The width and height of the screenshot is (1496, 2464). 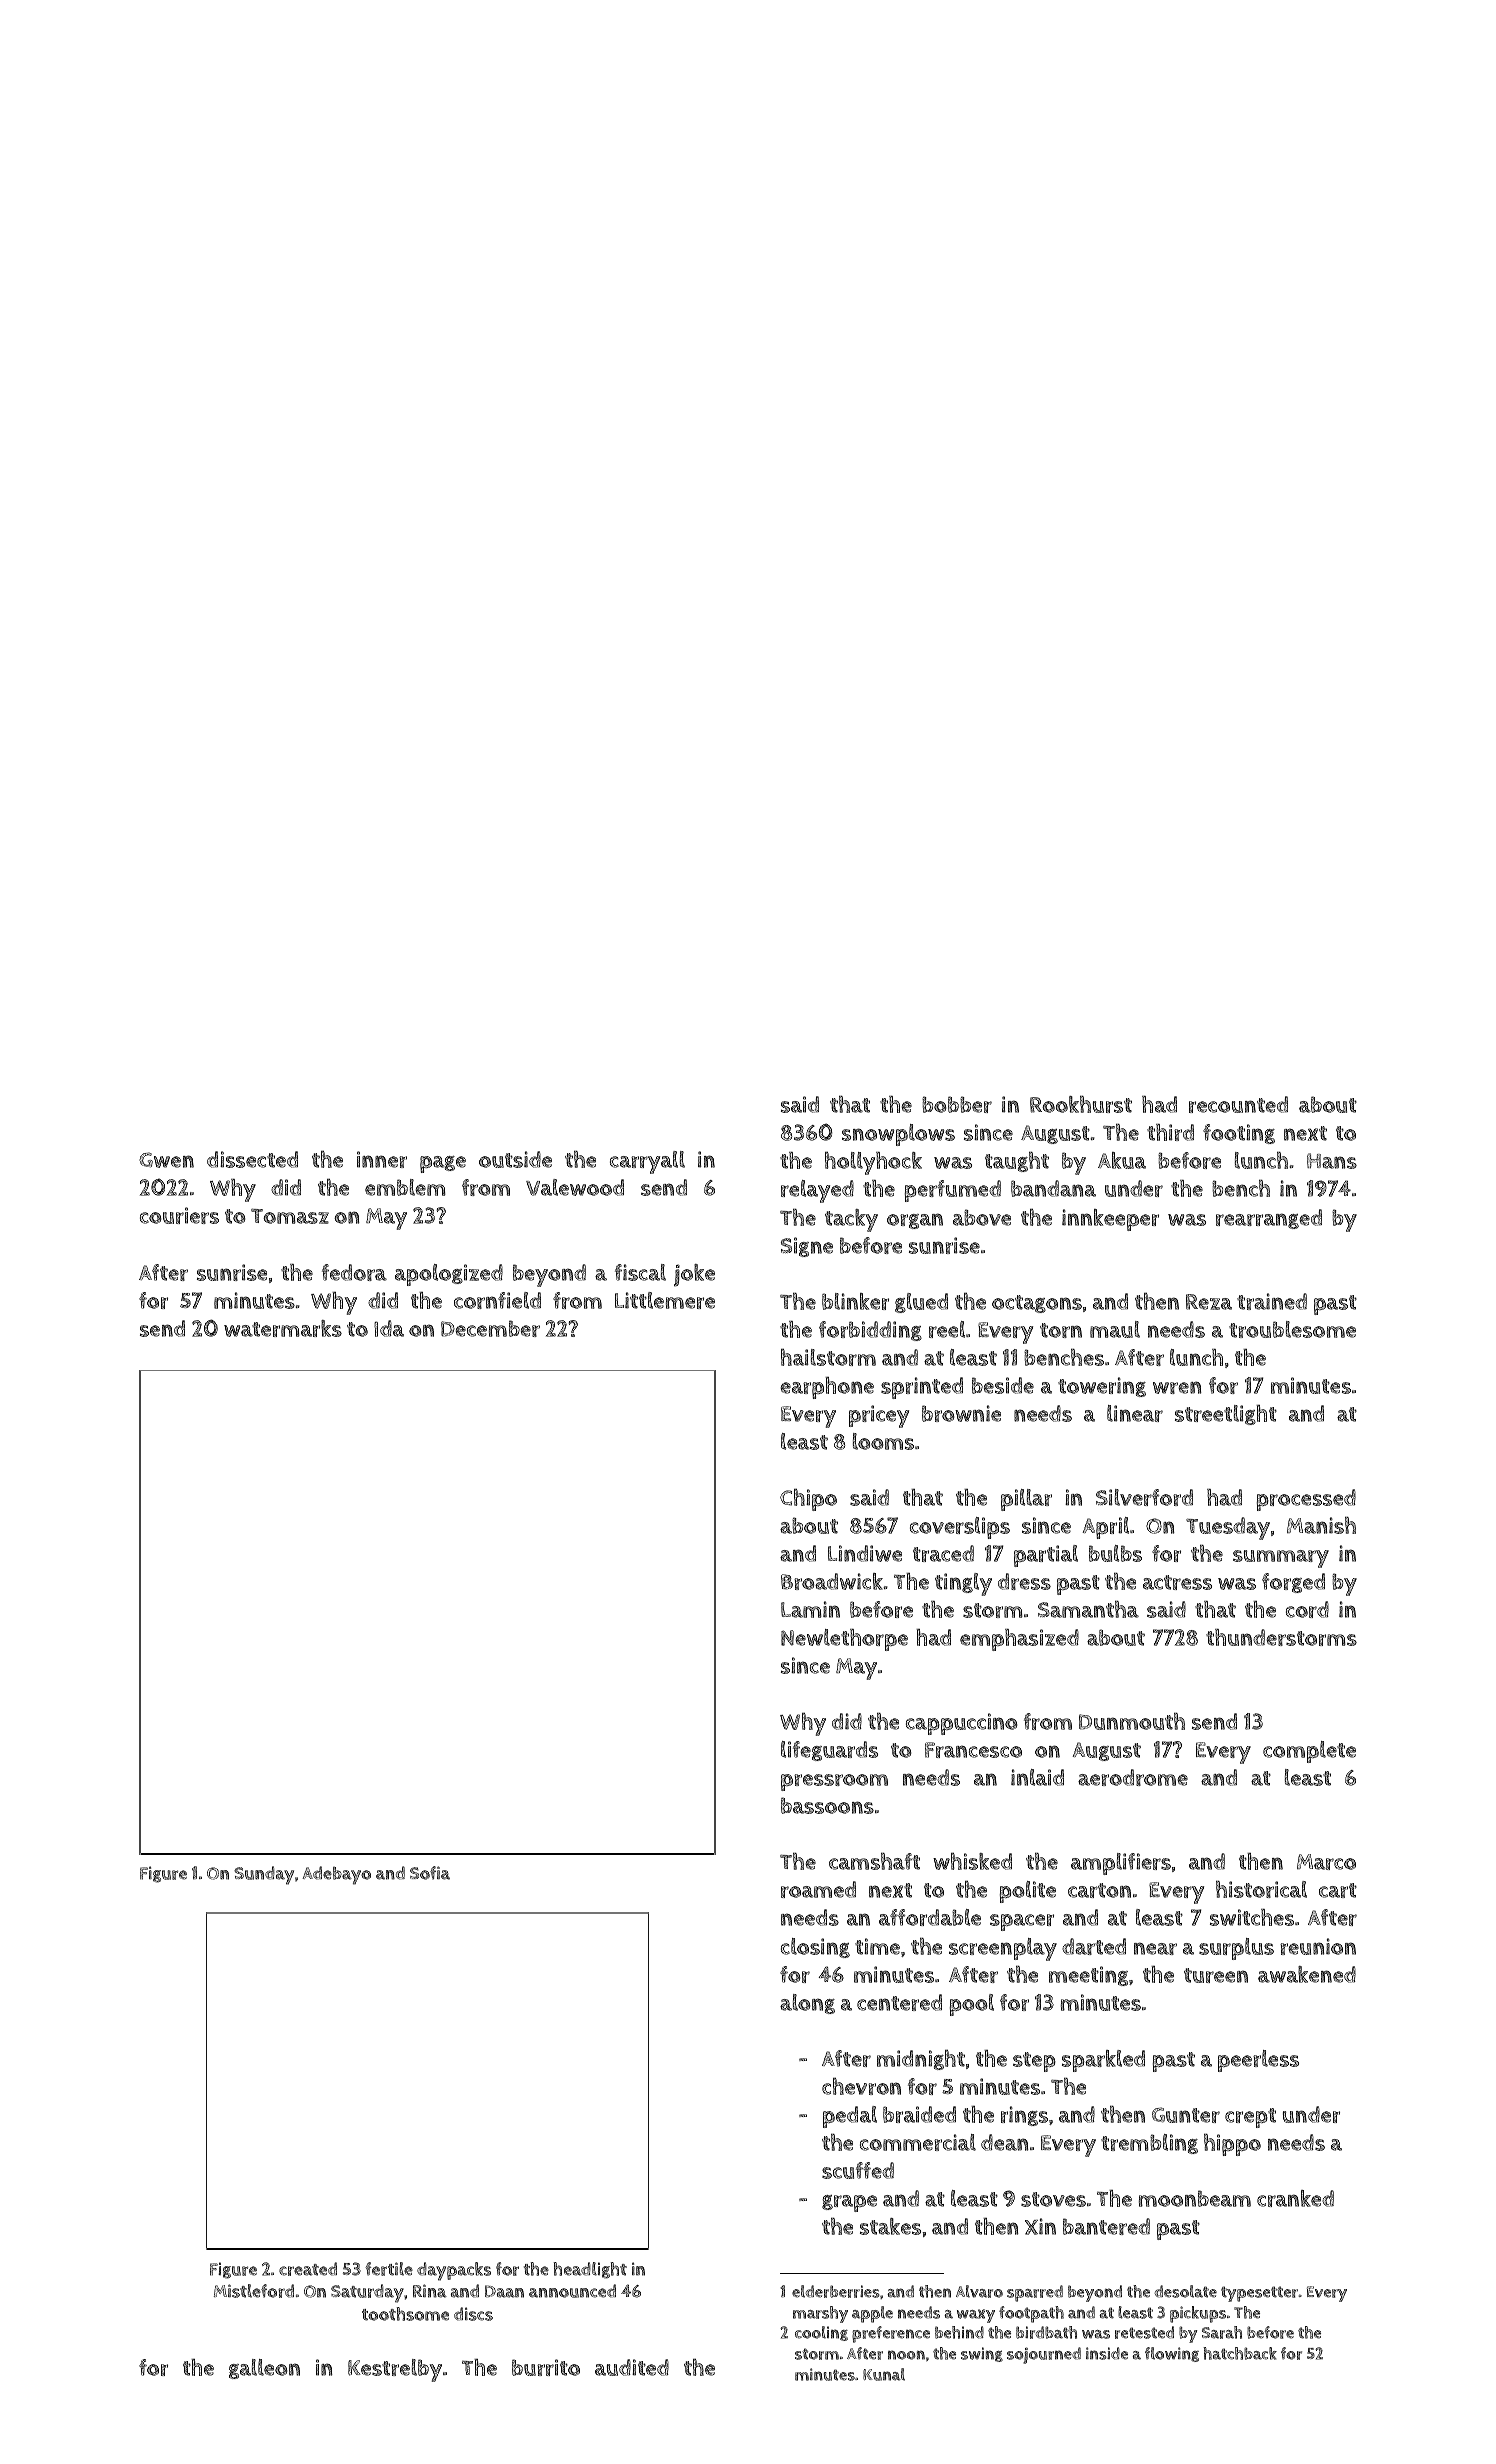 What do you see at coordinates (283, 1328) in the screenshot?
I see `watermarks` at bounding box center [283, 1328].
